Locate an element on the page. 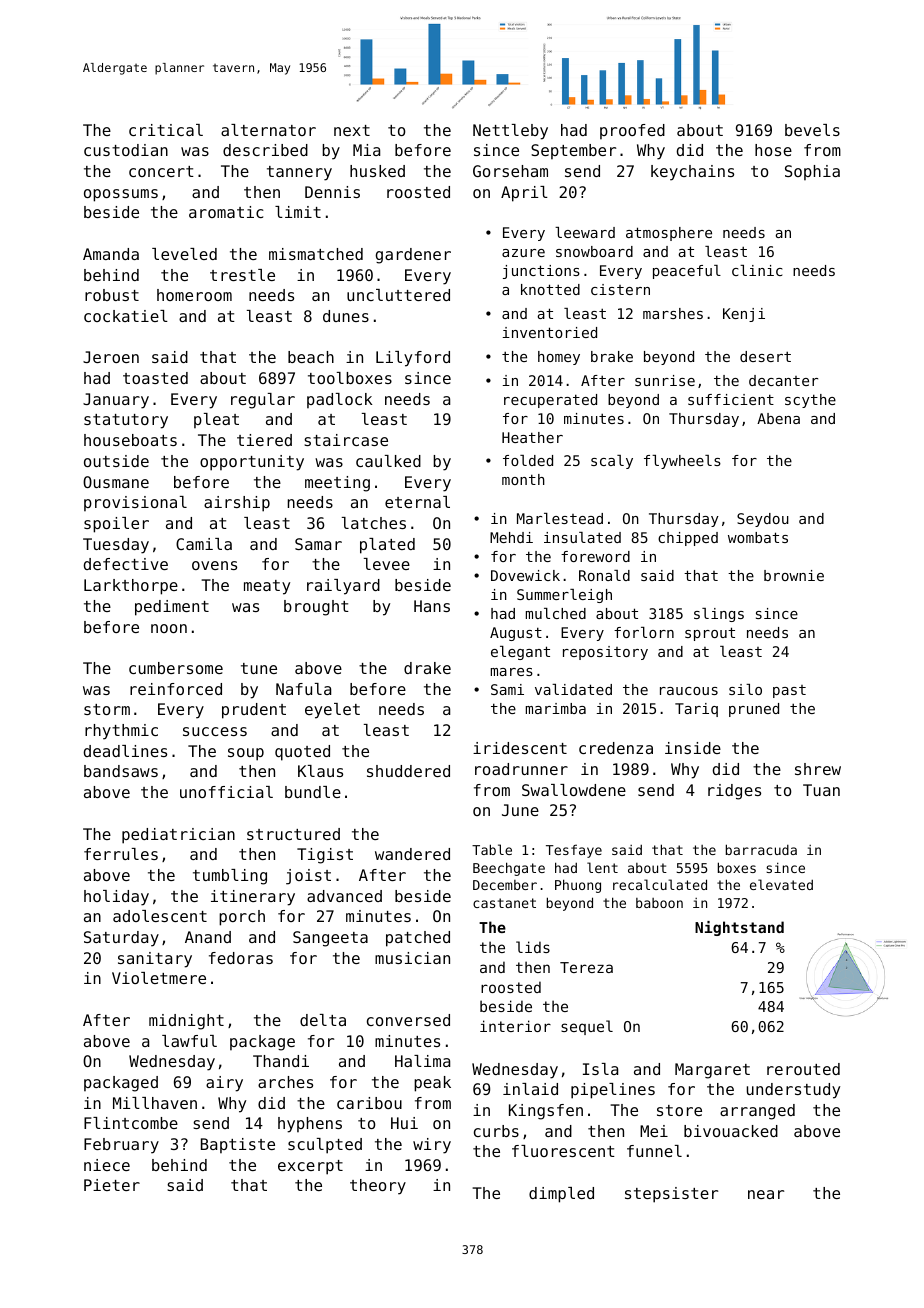 Image resolution: width=924 pixels, height=1308 pixels. storm is located at coordinates (107, 709).
